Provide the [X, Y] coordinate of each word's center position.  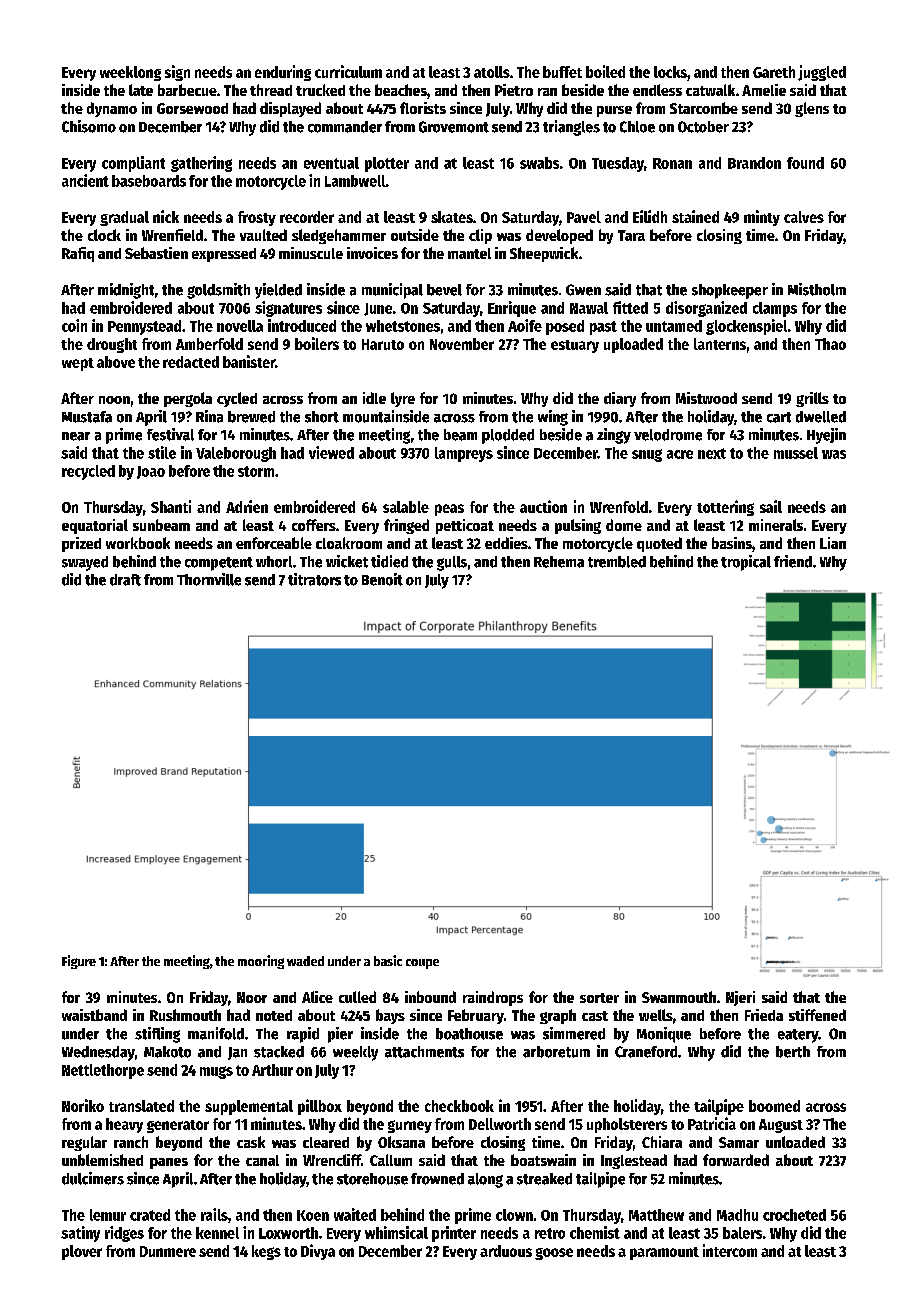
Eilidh [650, 216]
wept [78, 364]
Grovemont [454, 127]
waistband [94, 1015]
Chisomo [89, 126]
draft [125, 580]
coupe [422, 964]
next [712, 453]
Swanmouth [679, 997]
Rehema [559, 562]
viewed [331, 452]
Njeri [740, 998]
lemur [108, 1215]
